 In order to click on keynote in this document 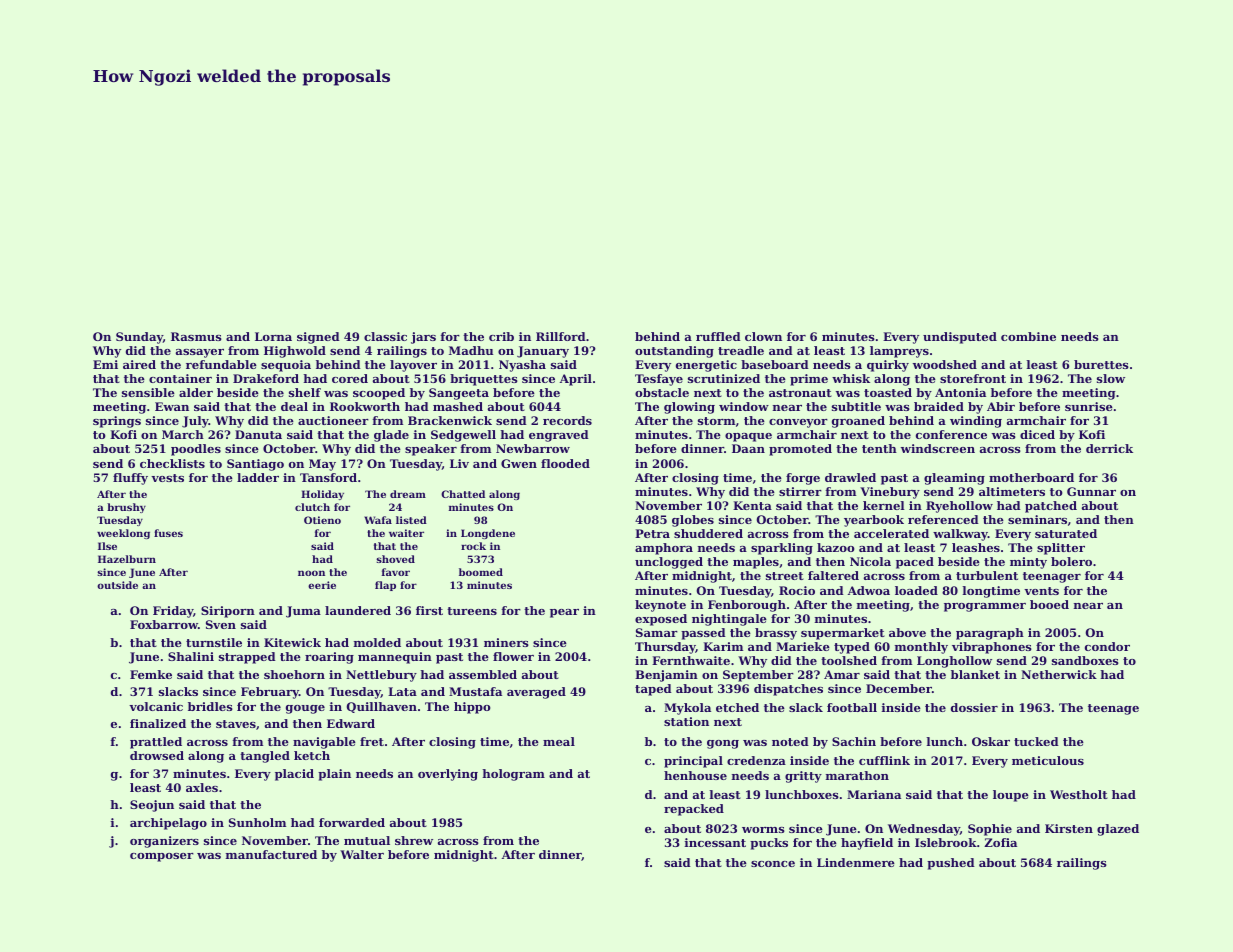, I will do `click(660, 606)`.
